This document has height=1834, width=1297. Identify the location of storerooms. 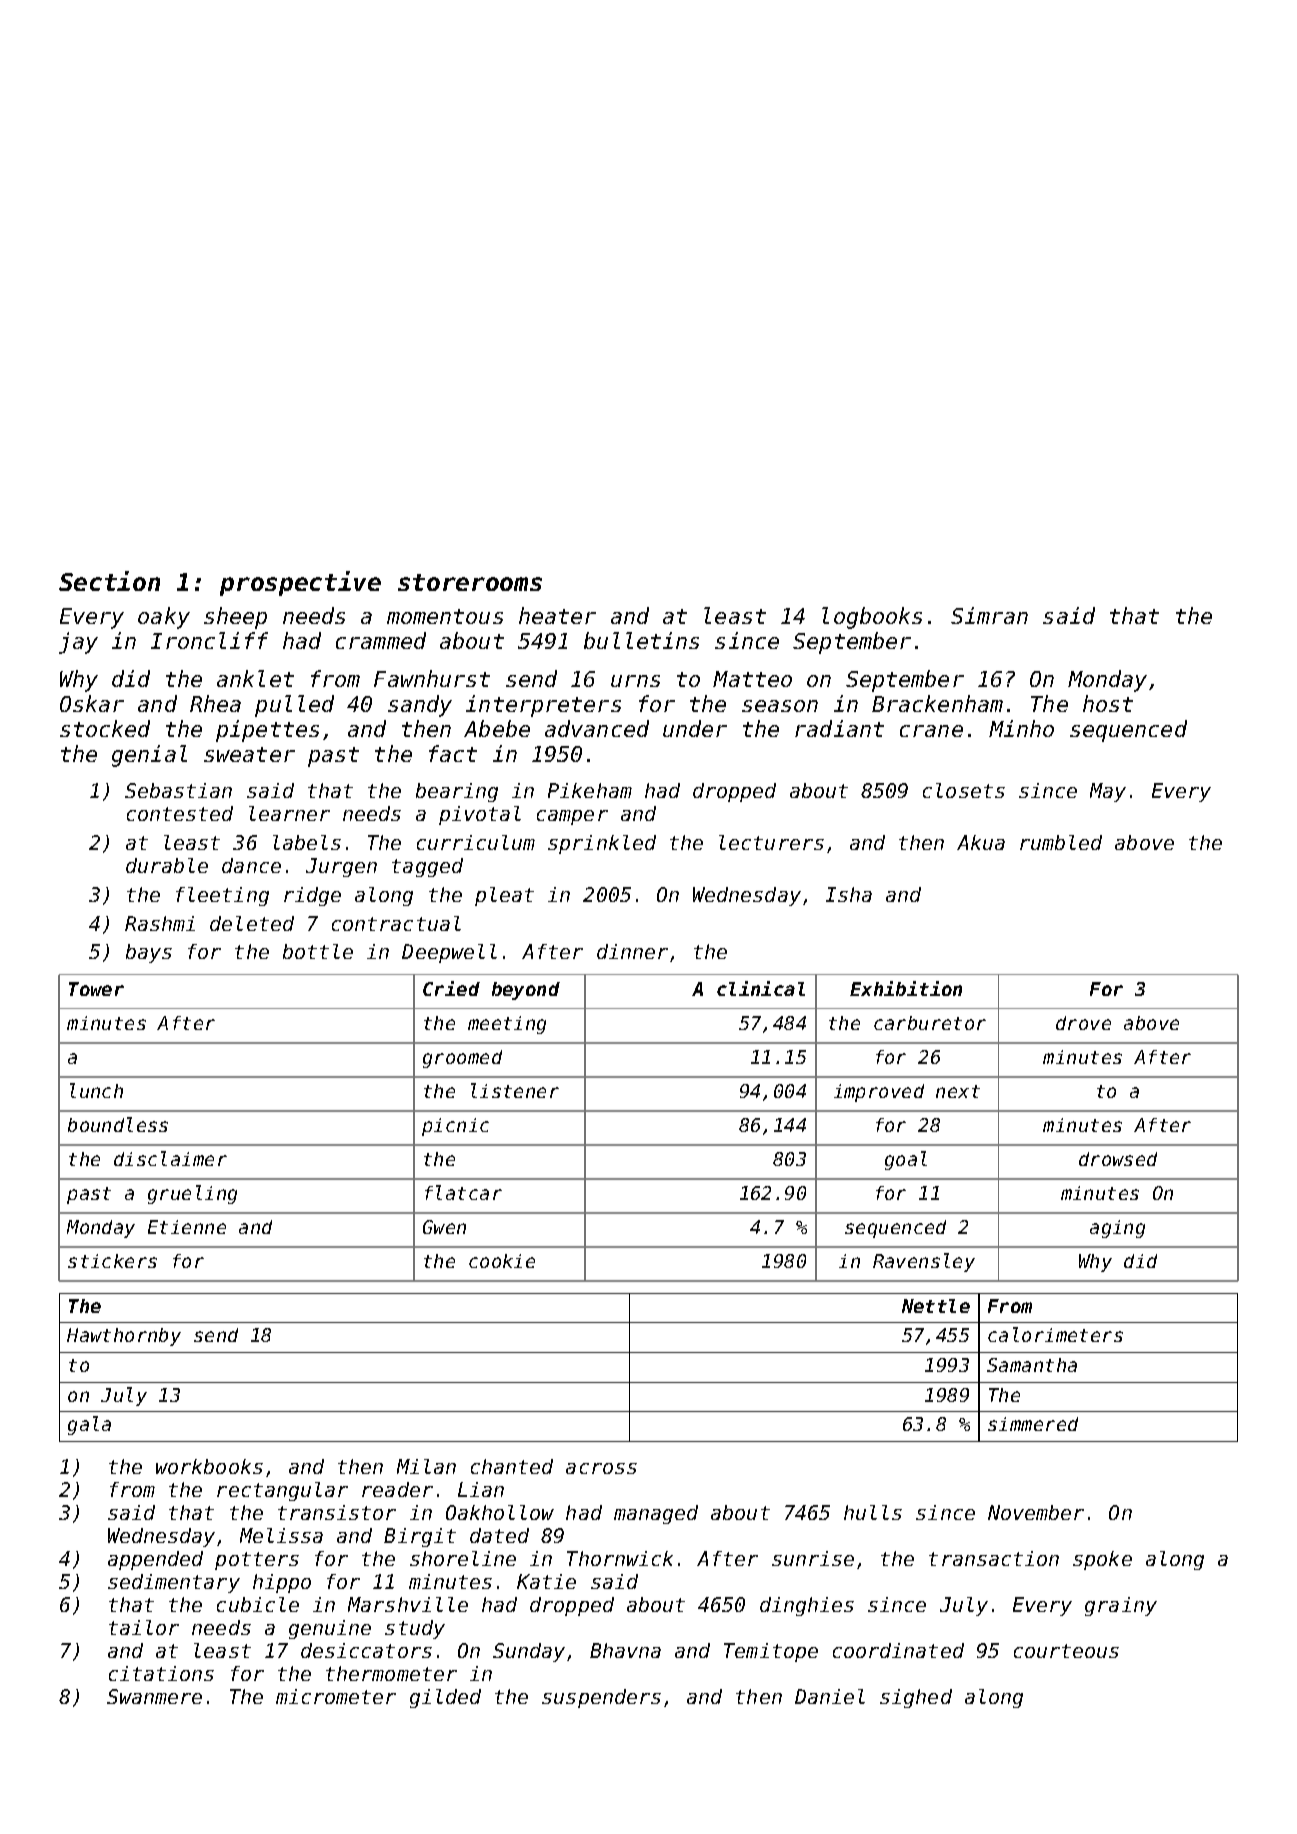
(470, 582).
